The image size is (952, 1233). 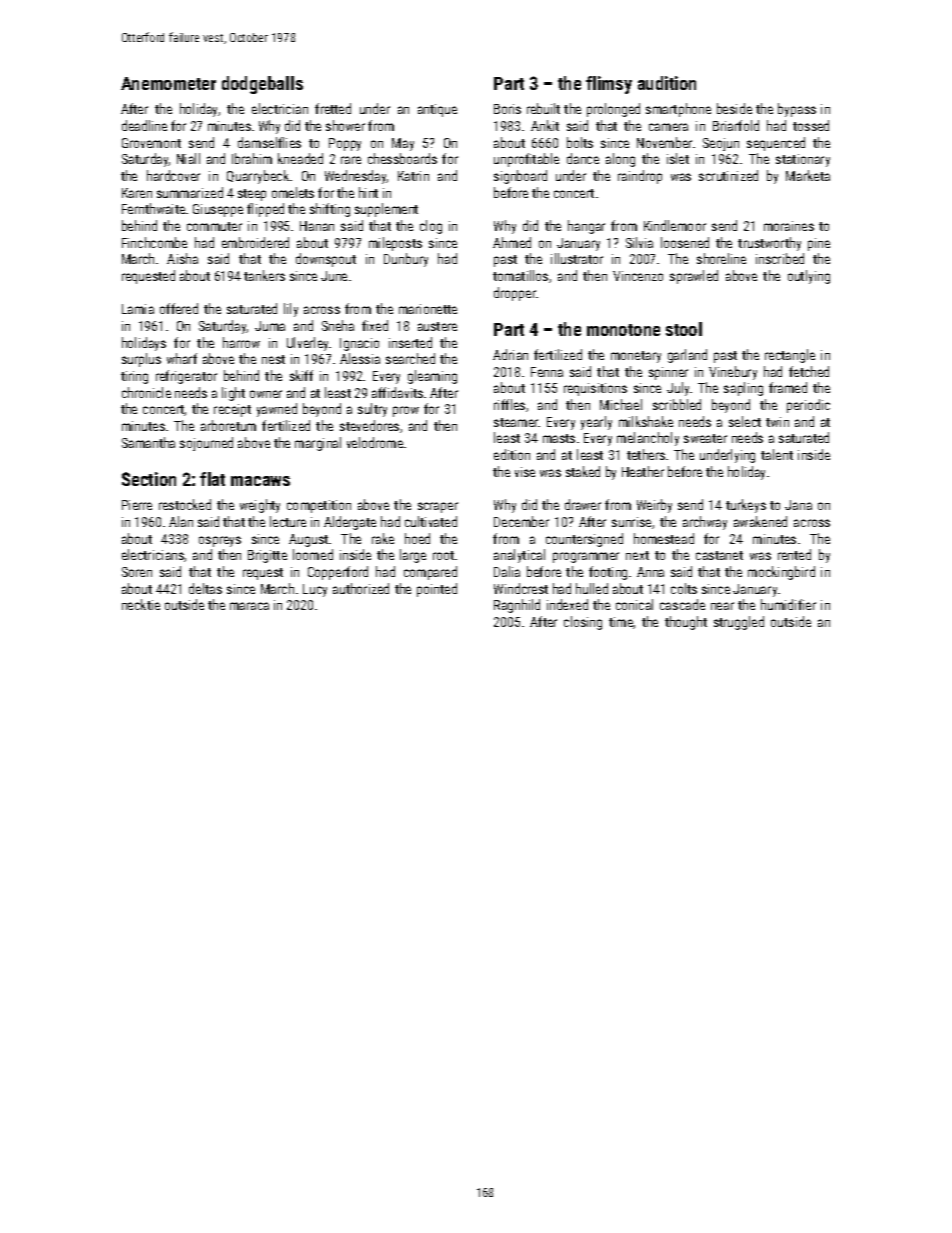 I want to click on Samantha, so click(x=148, y=442).
